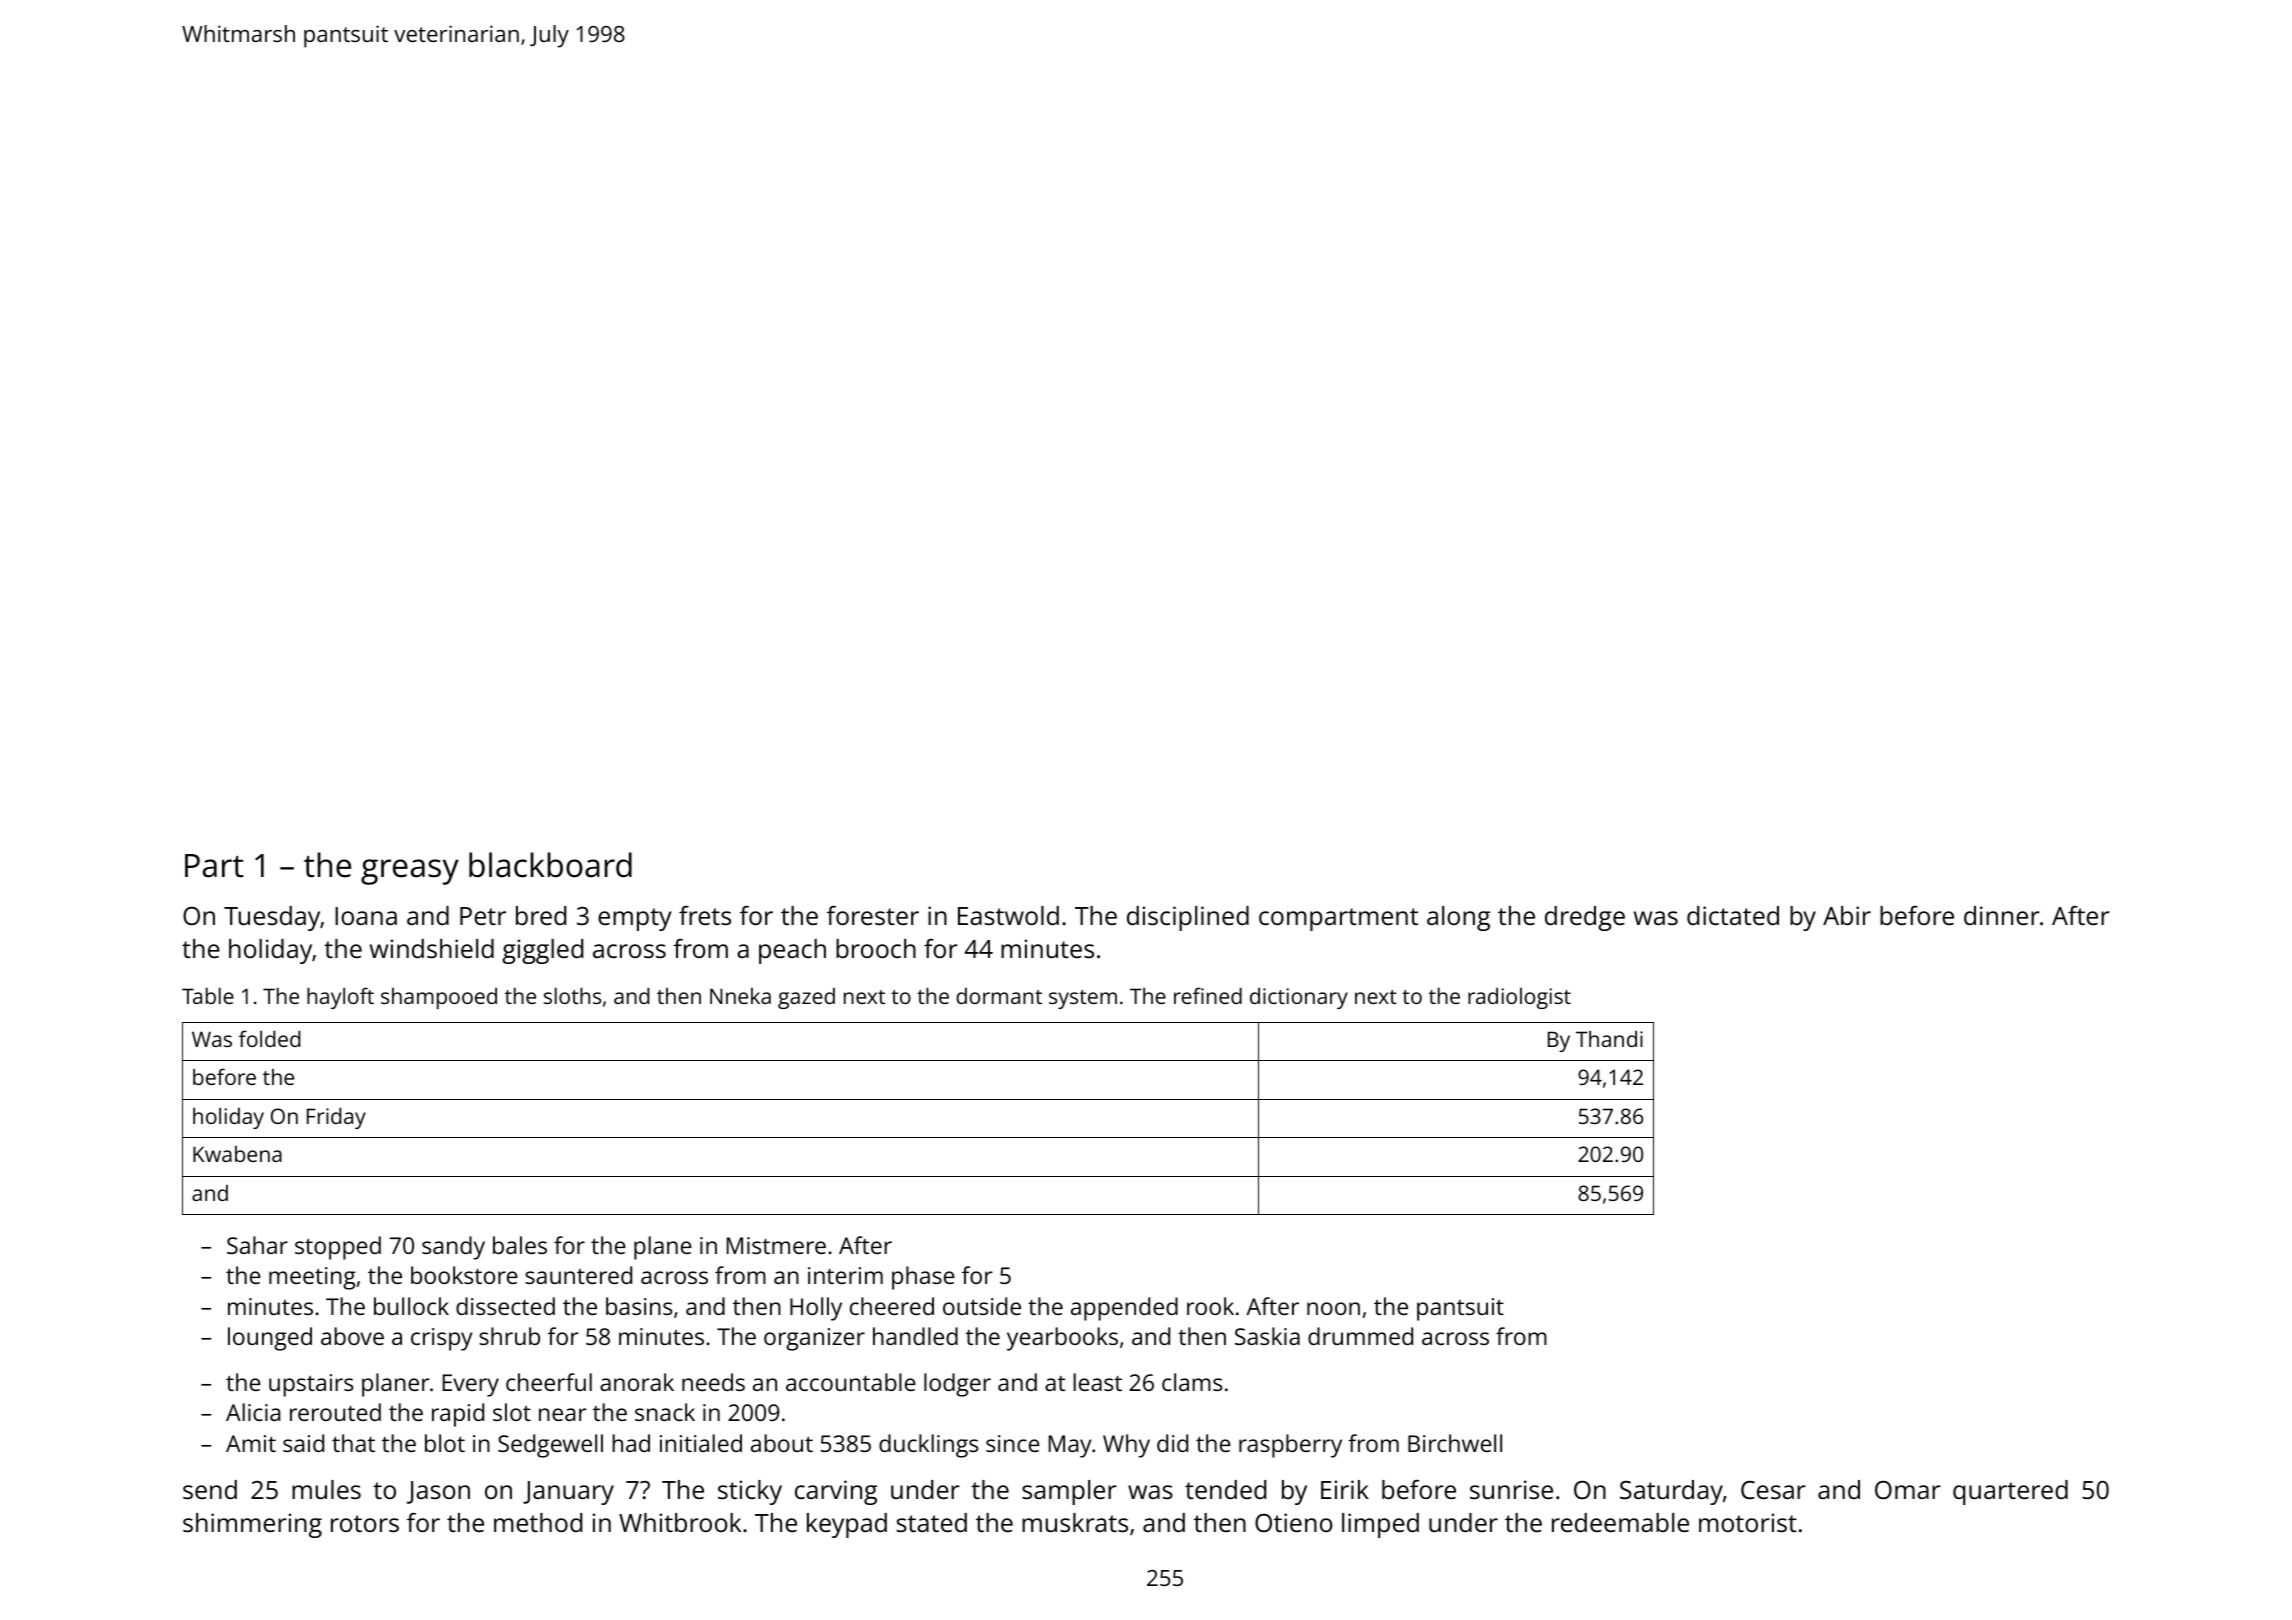 The height and width of the screenshot is (1620, 2292). I want to click on Sahar, so click(257, 1245).
